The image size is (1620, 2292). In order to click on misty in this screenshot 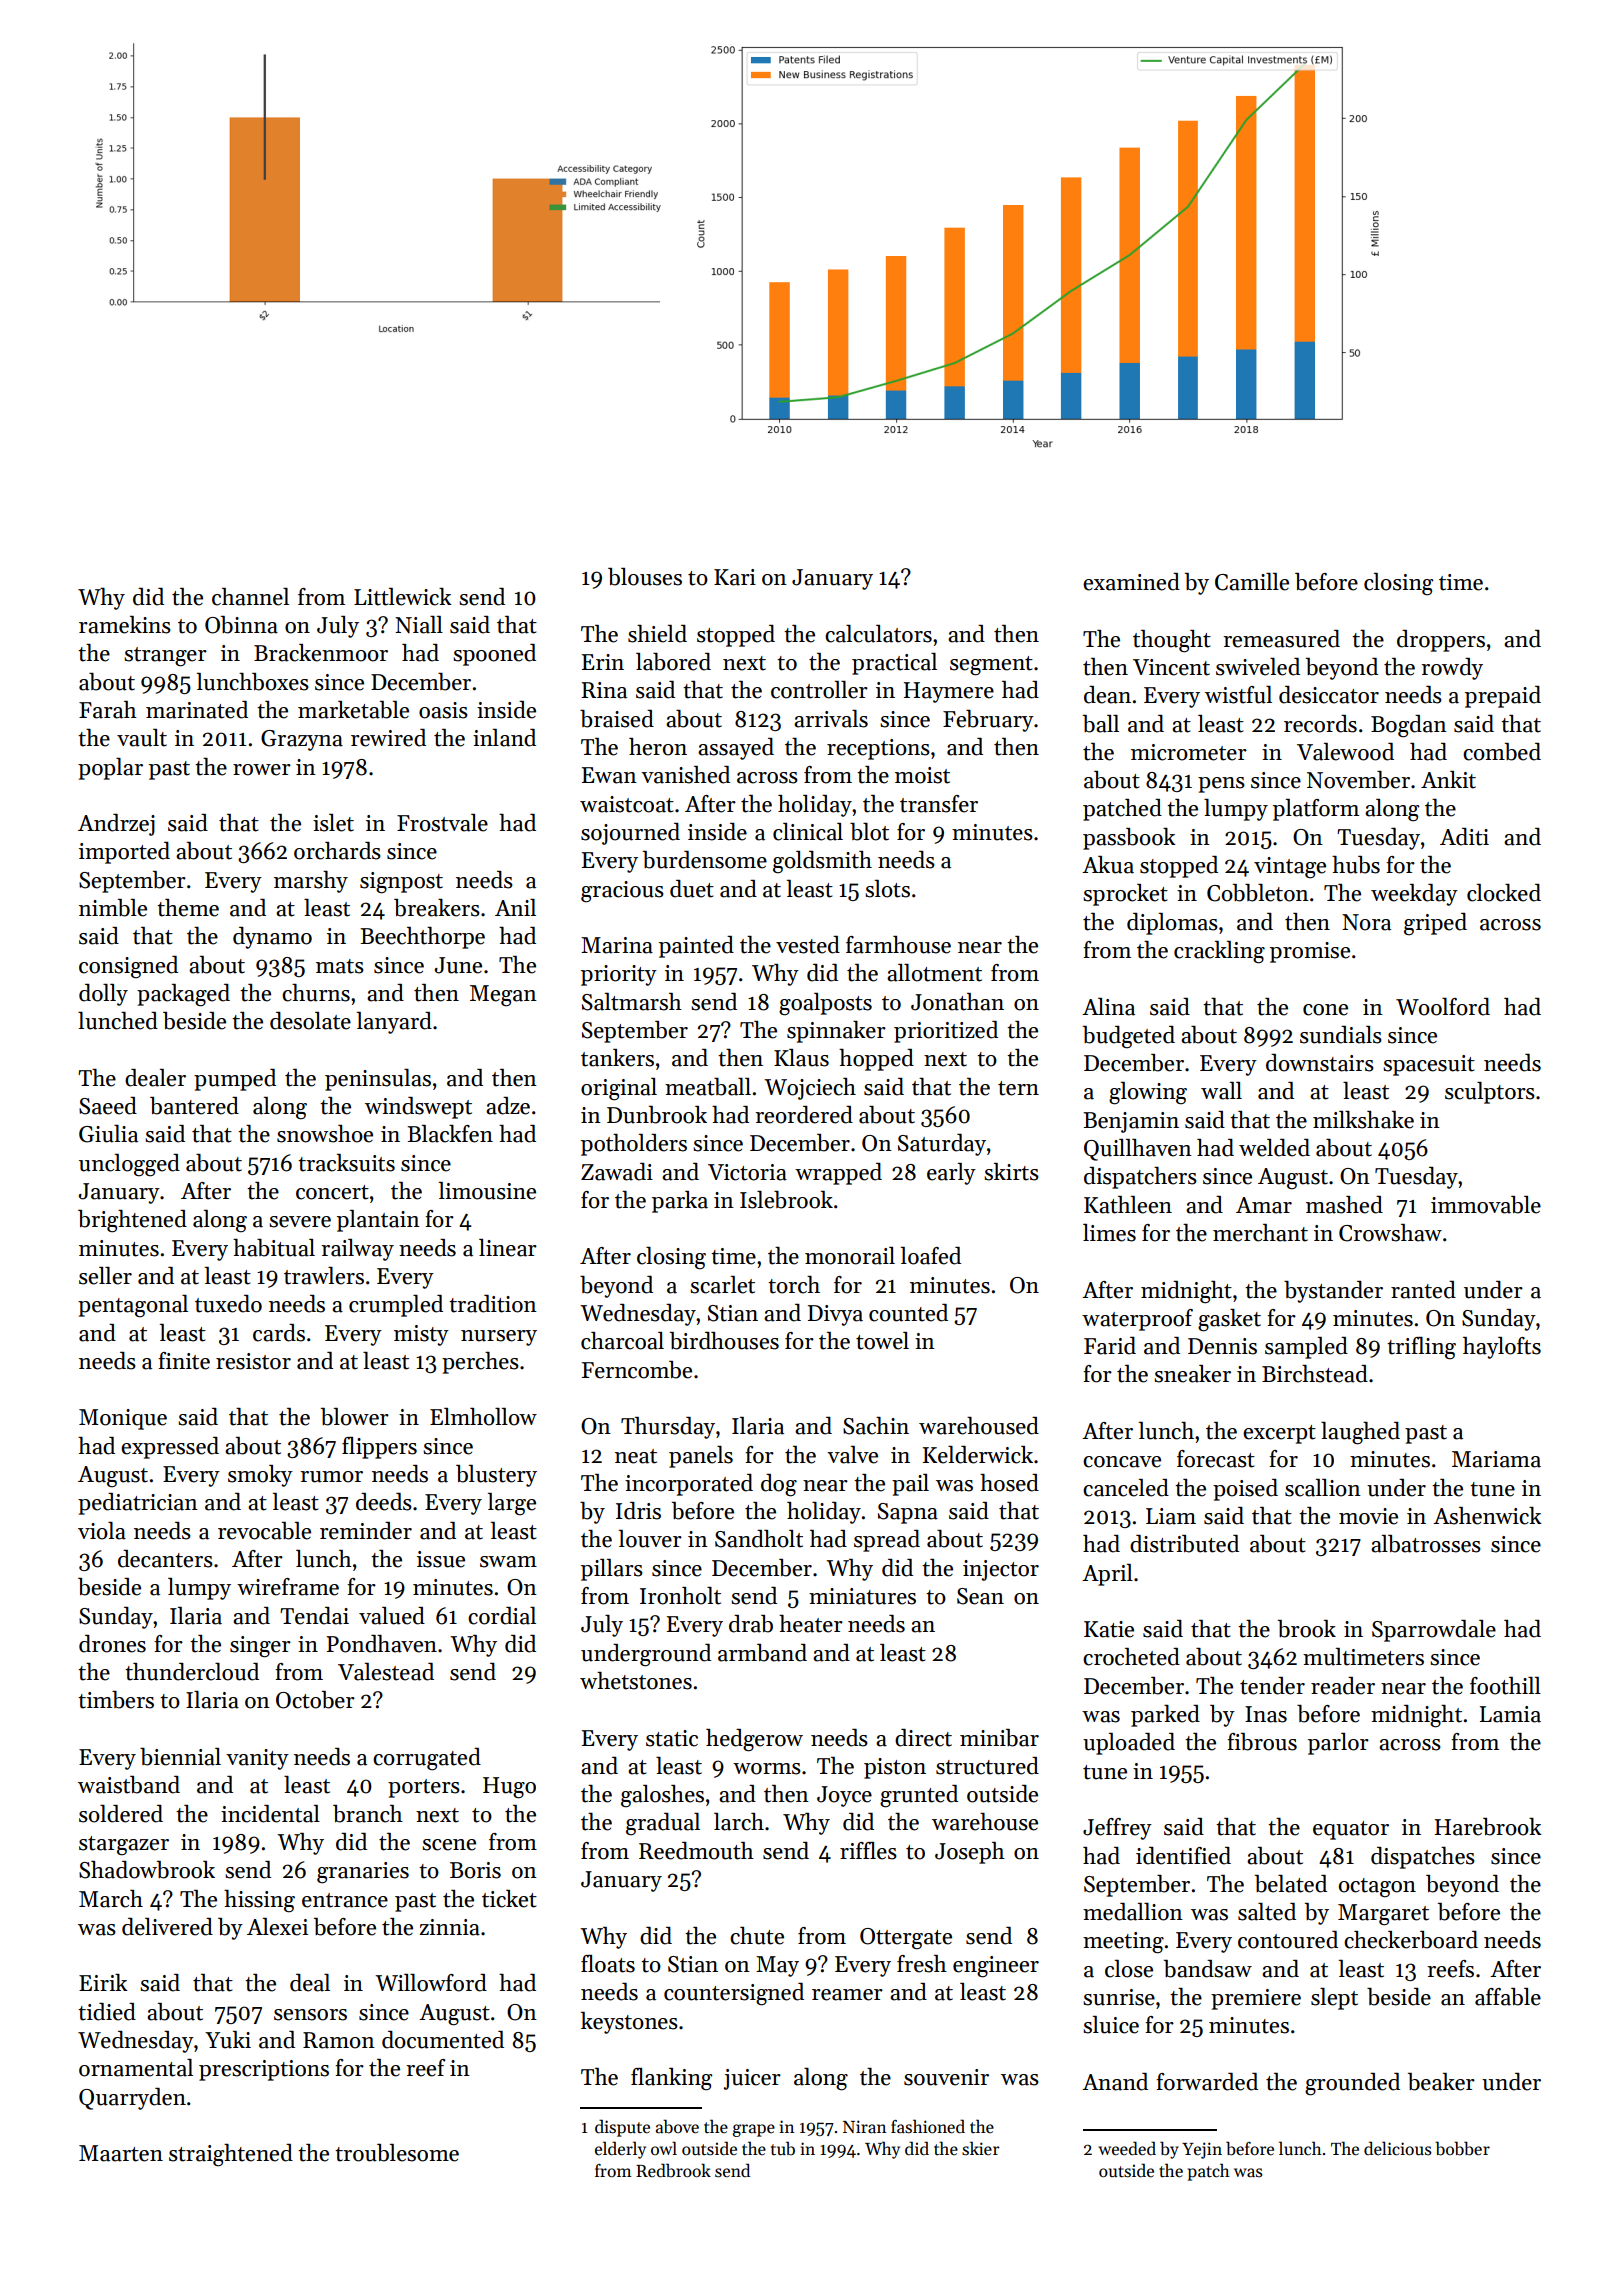, I will do `click(421, 1335)`.
